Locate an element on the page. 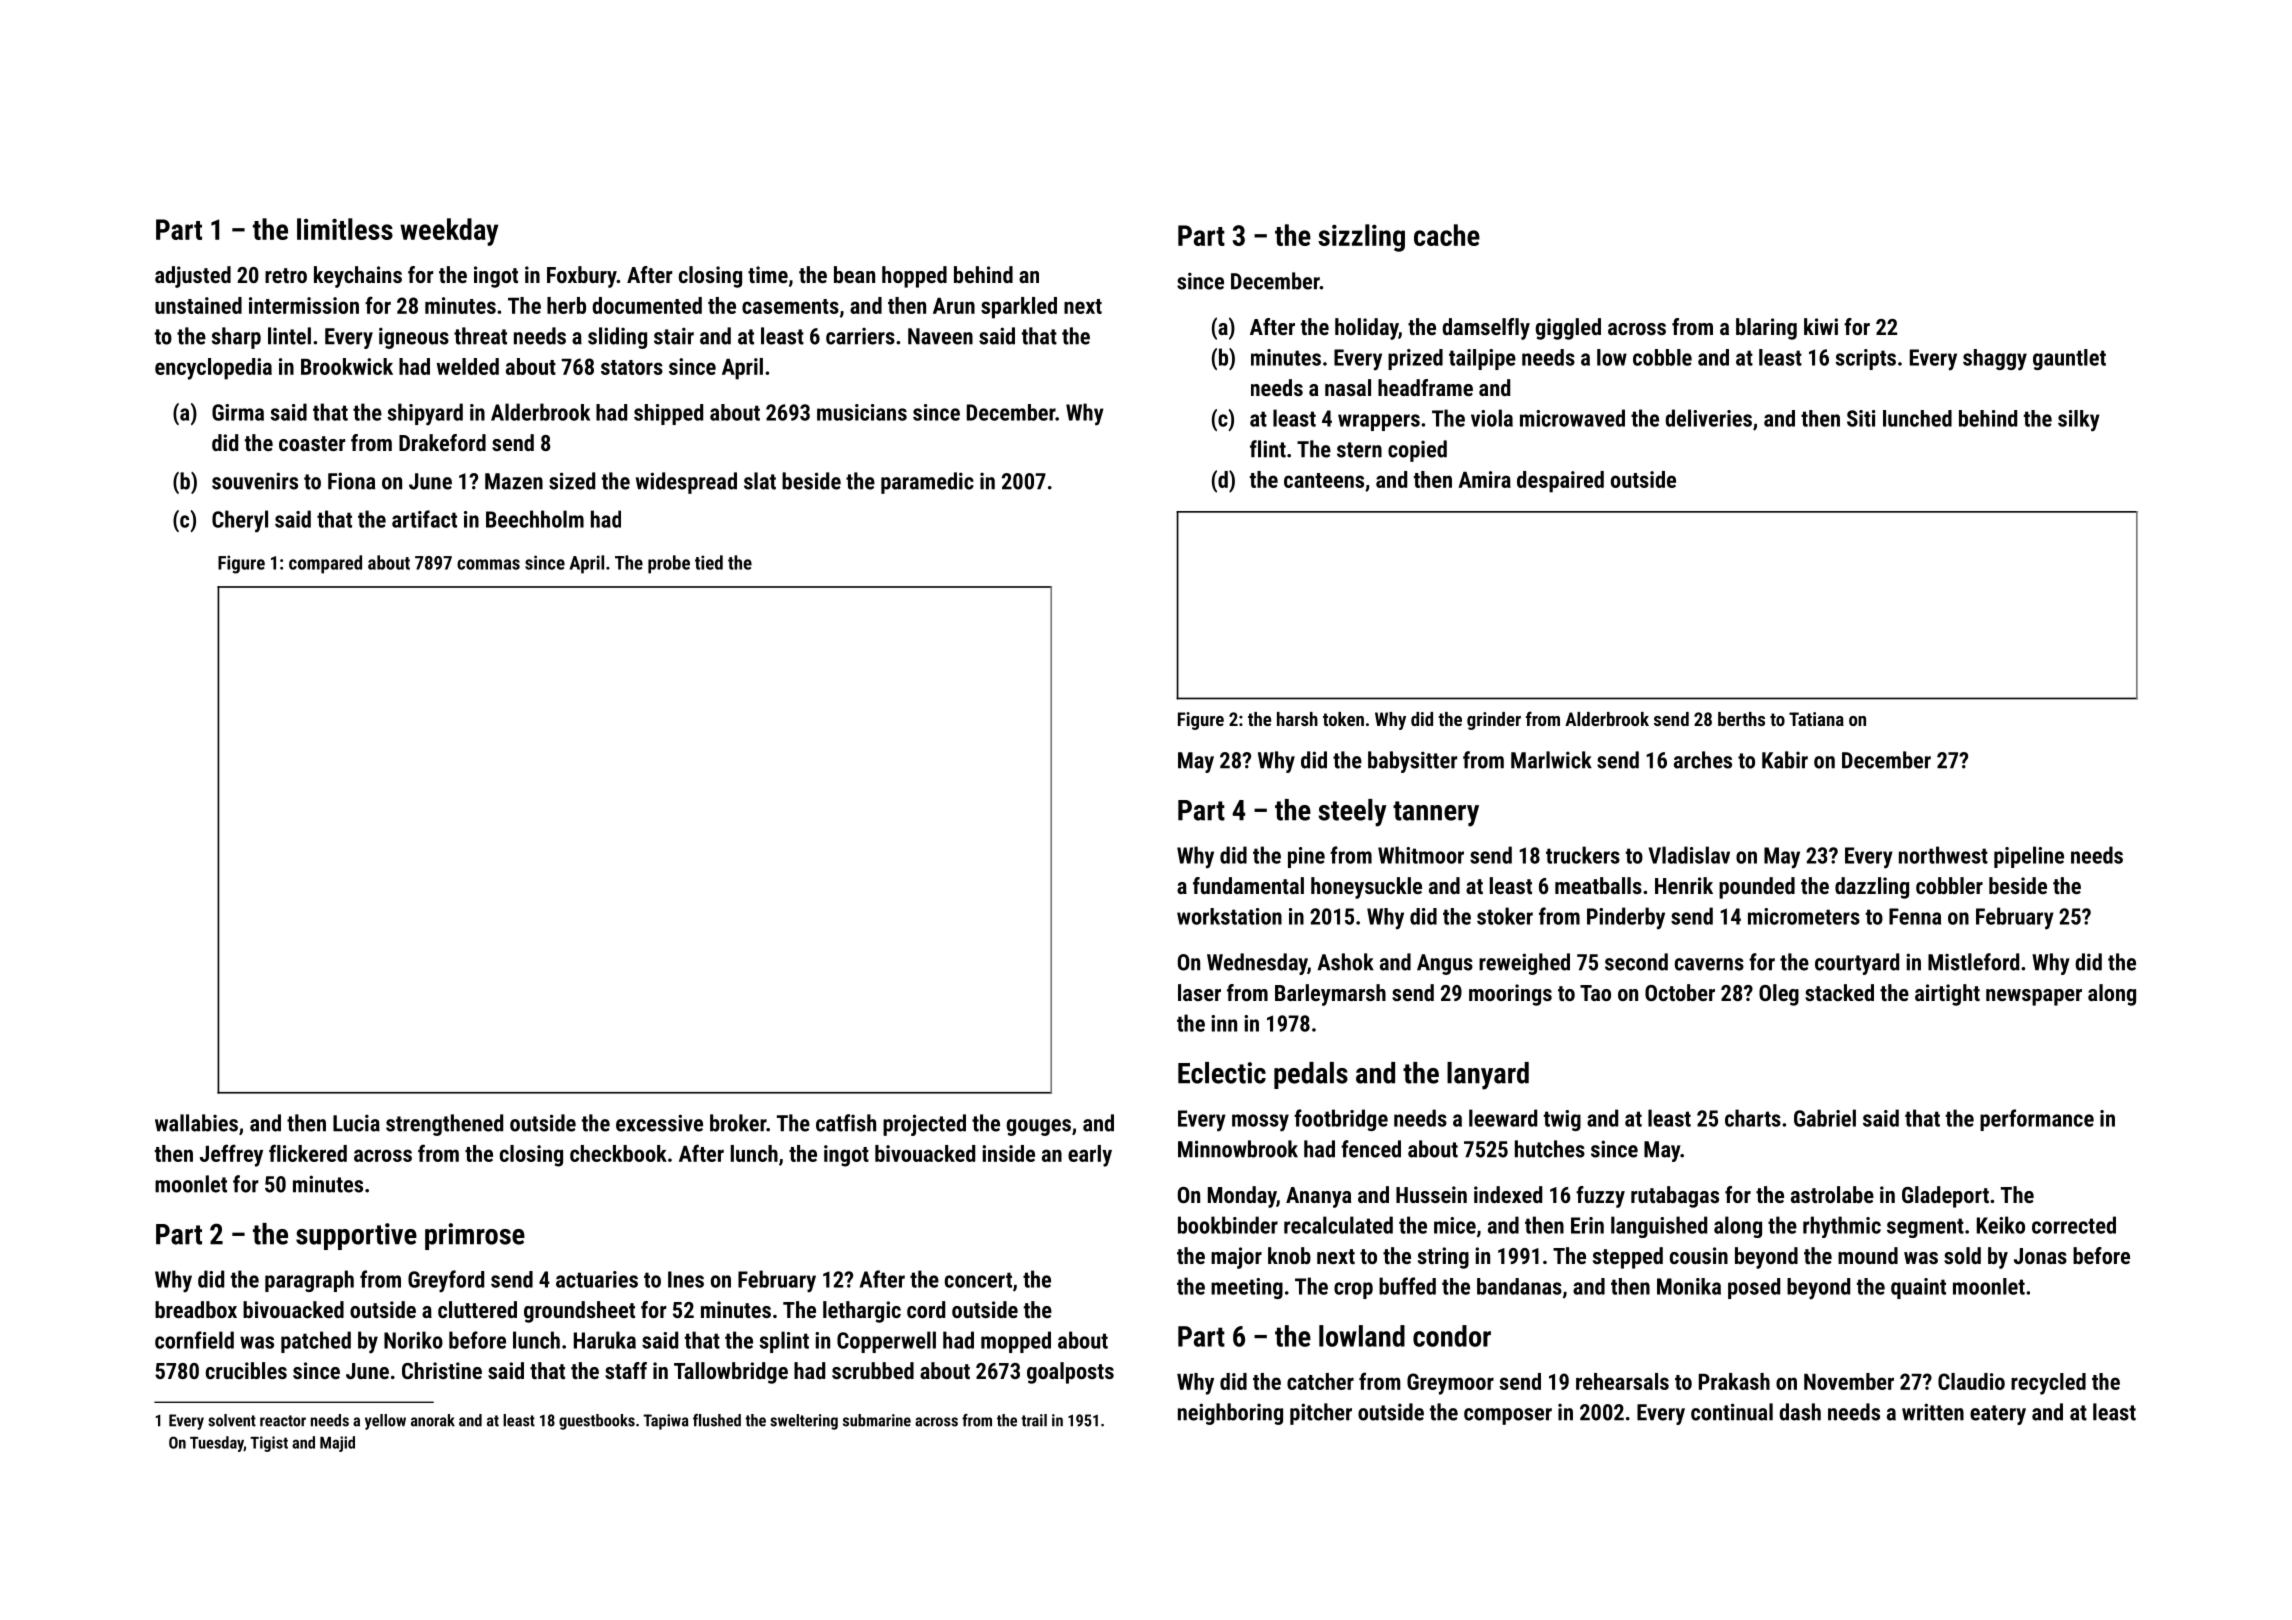  workstation is located at coordinates (1229, 916).
